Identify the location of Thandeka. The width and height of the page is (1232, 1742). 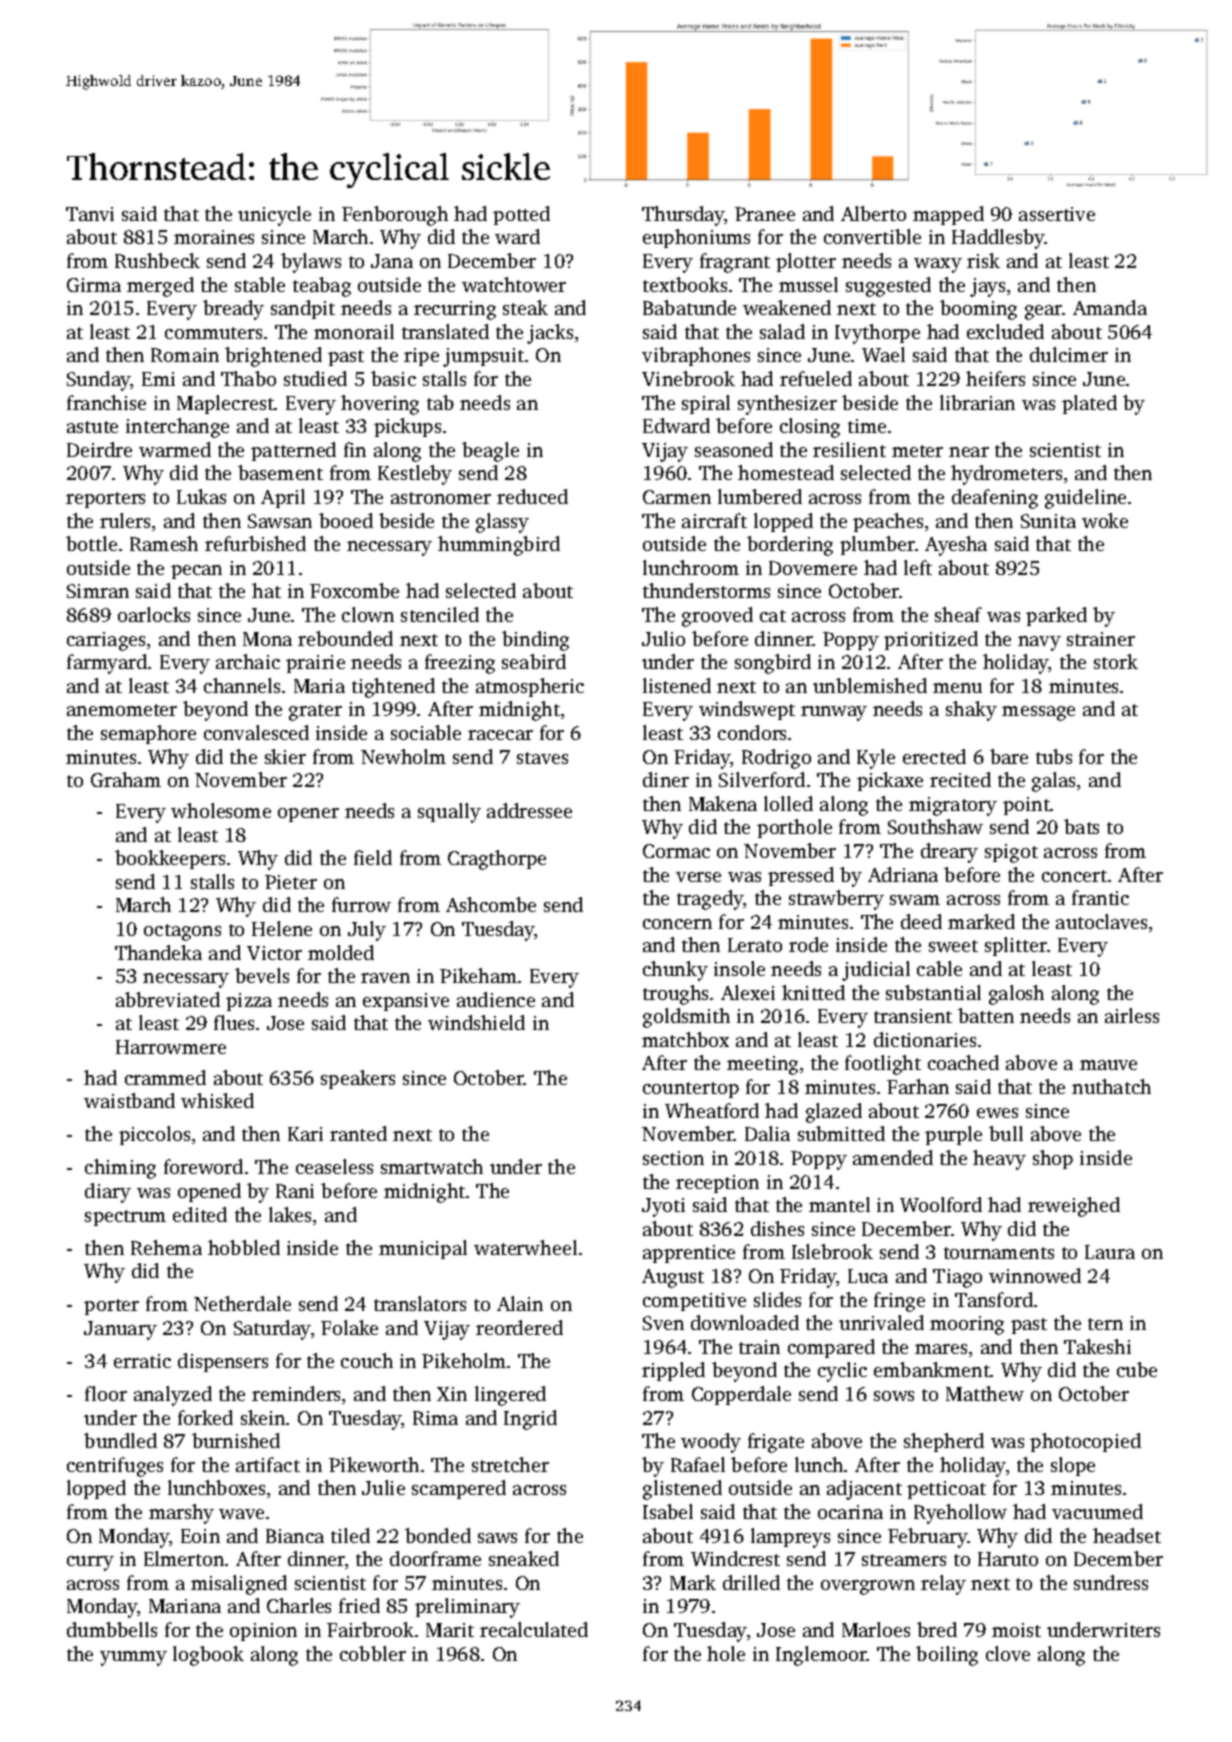
(158, 952).
